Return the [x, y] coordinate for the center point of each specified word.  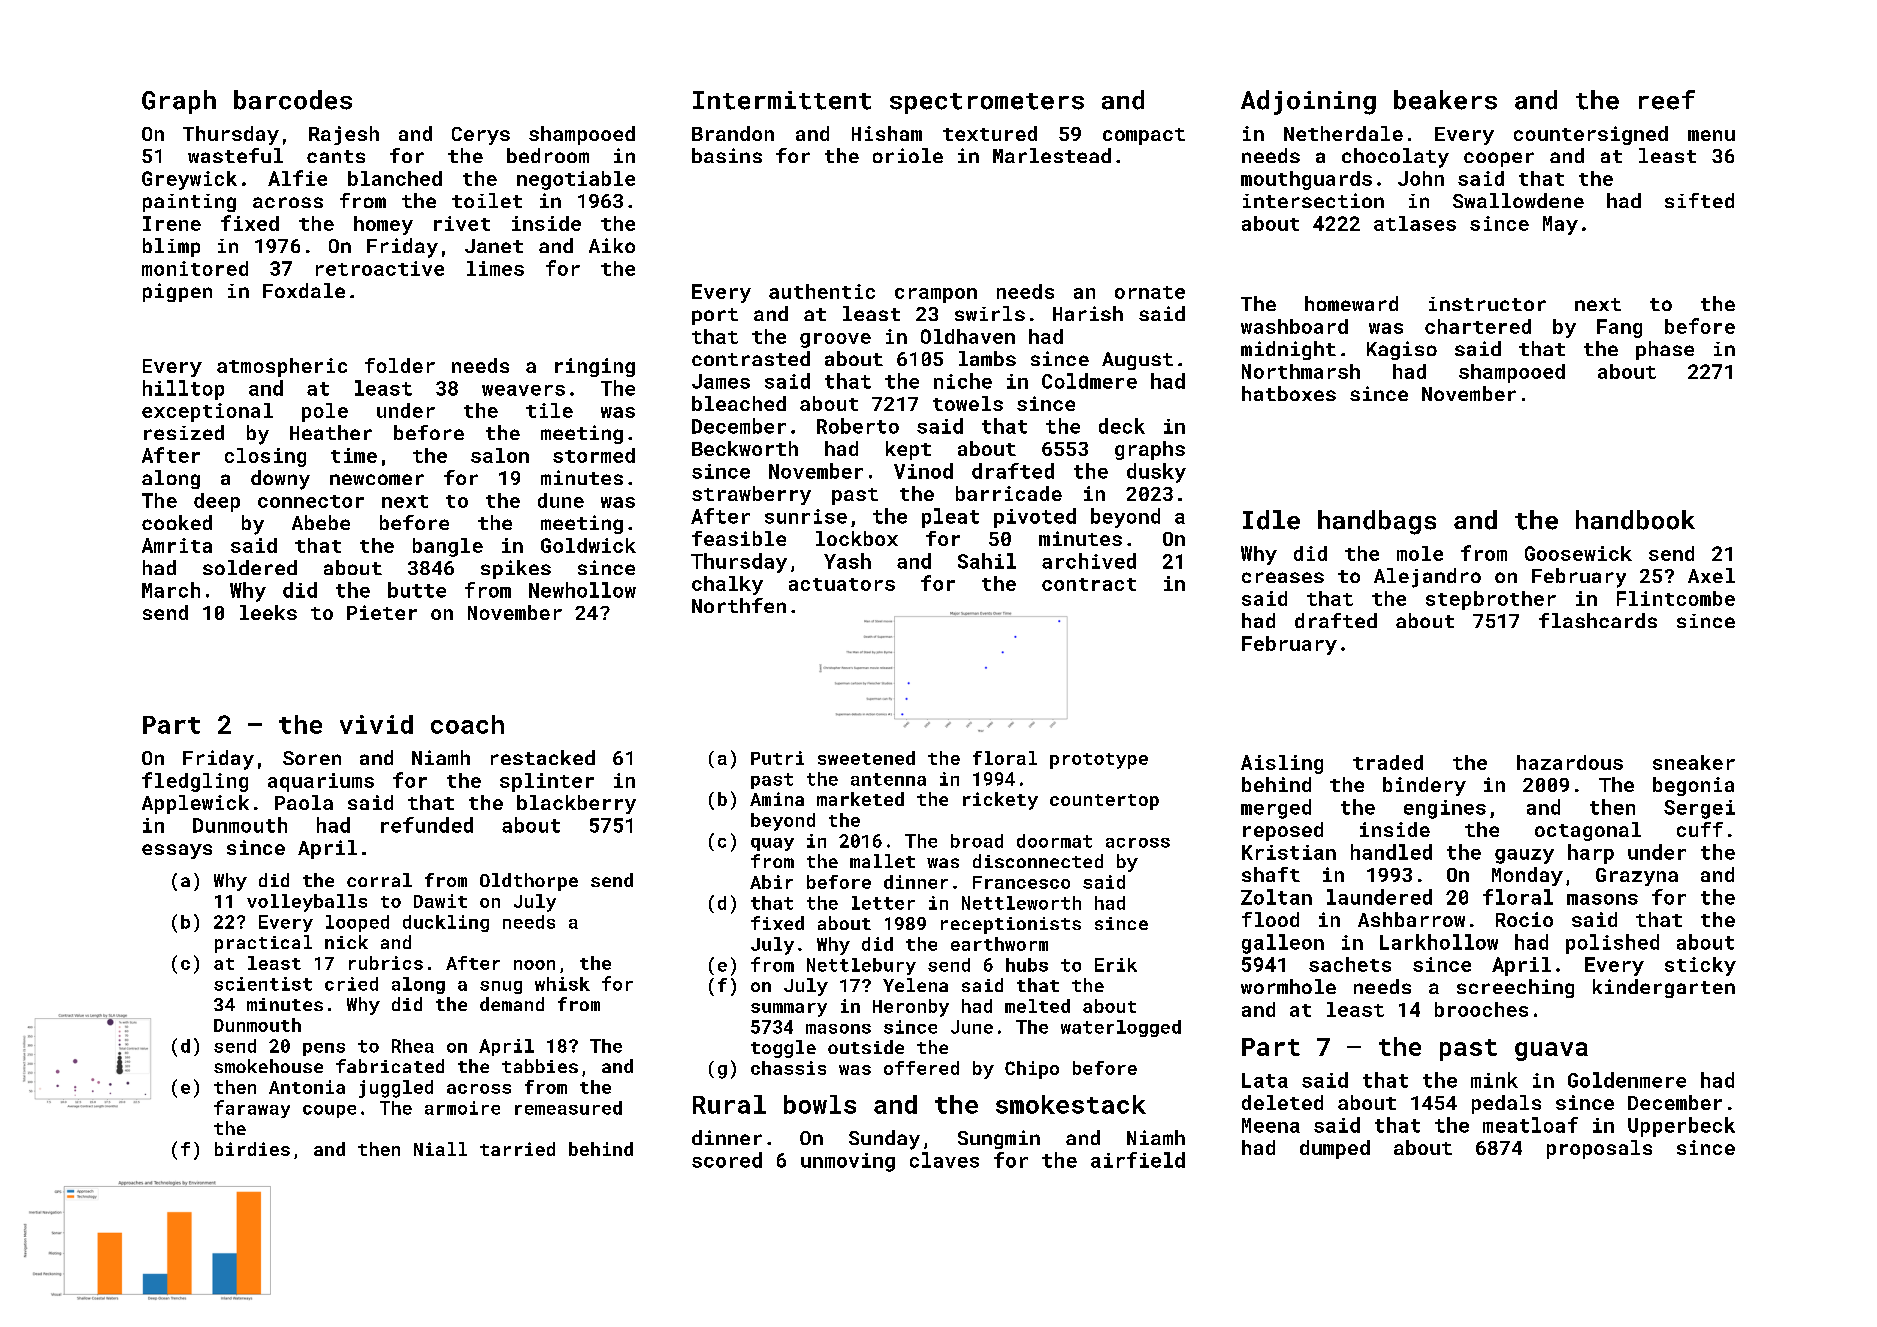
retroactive [380, 268]
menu [1711, 135]
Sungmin [999, 1139]
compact [1144, 136]
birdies [252, 1149]
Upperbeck [1681, 1127]
